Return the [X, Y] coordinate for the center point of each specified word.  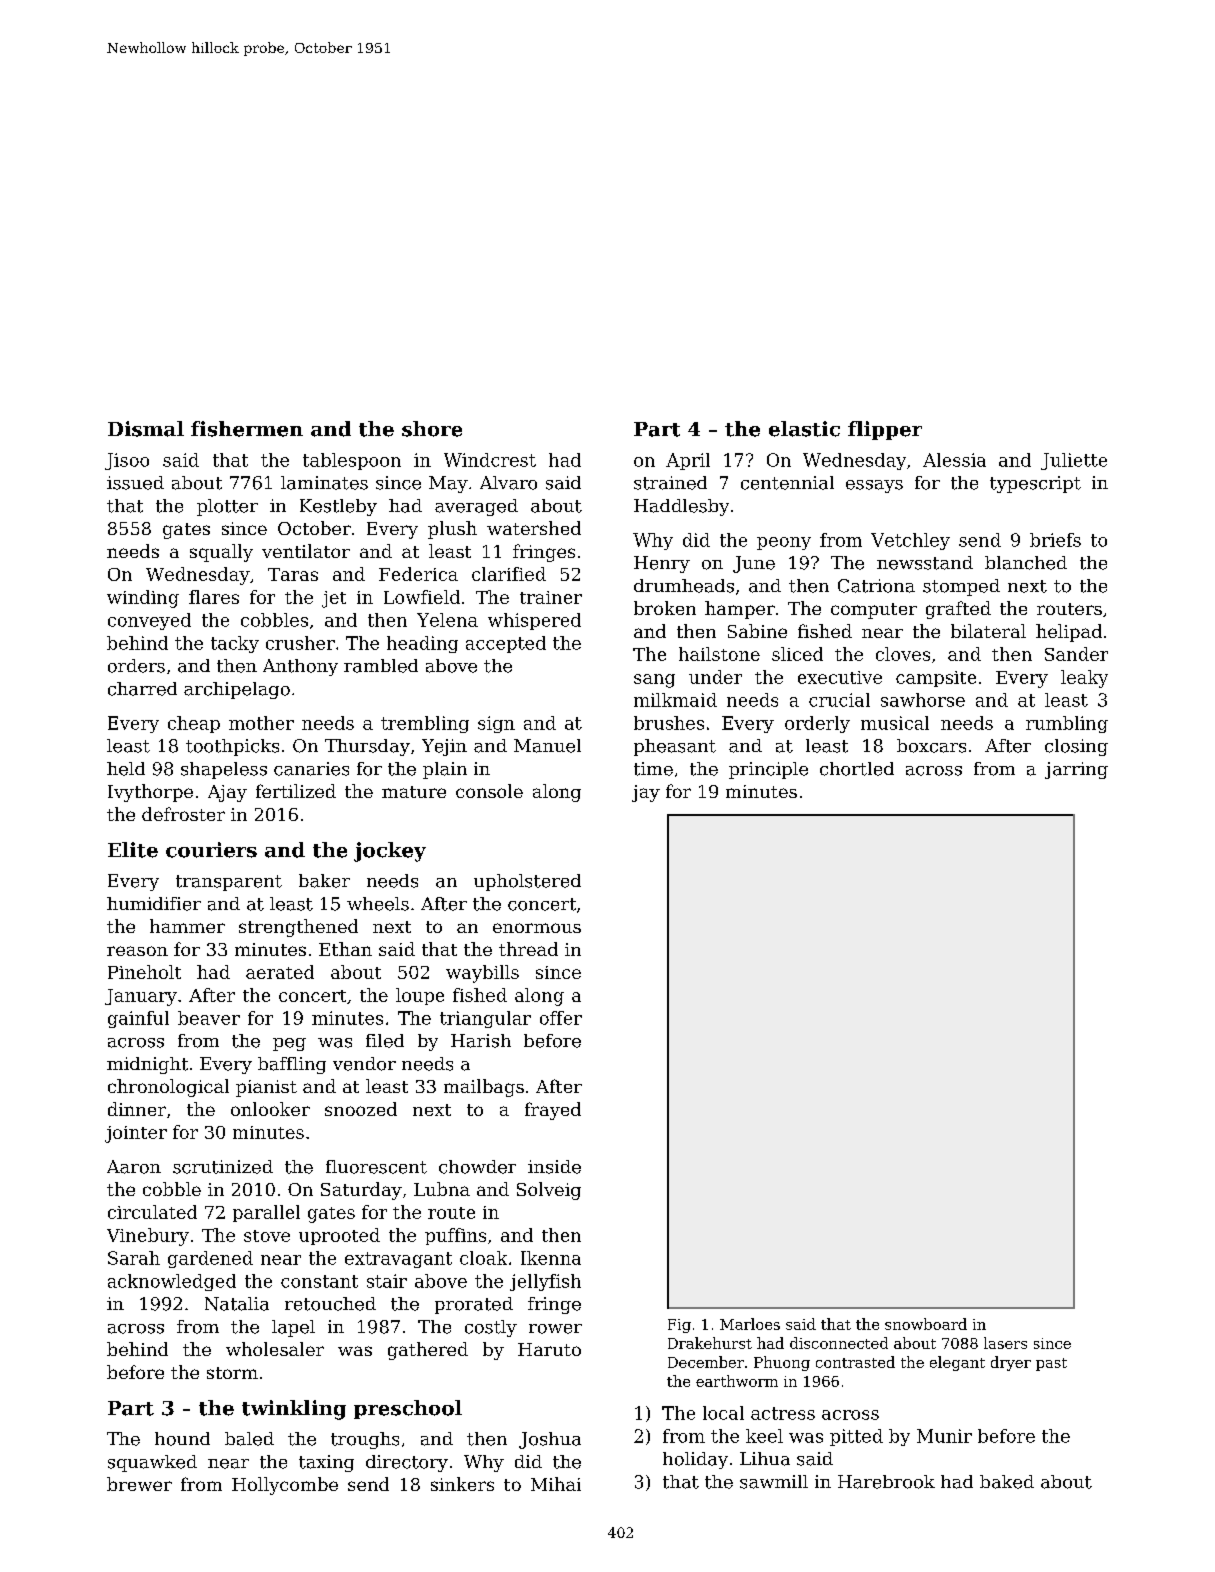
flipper [885, 430]
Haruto [549, 1349]
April [688, 461]
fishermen [247, 429]
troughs [365, 1440]
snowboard [926, 1324]
